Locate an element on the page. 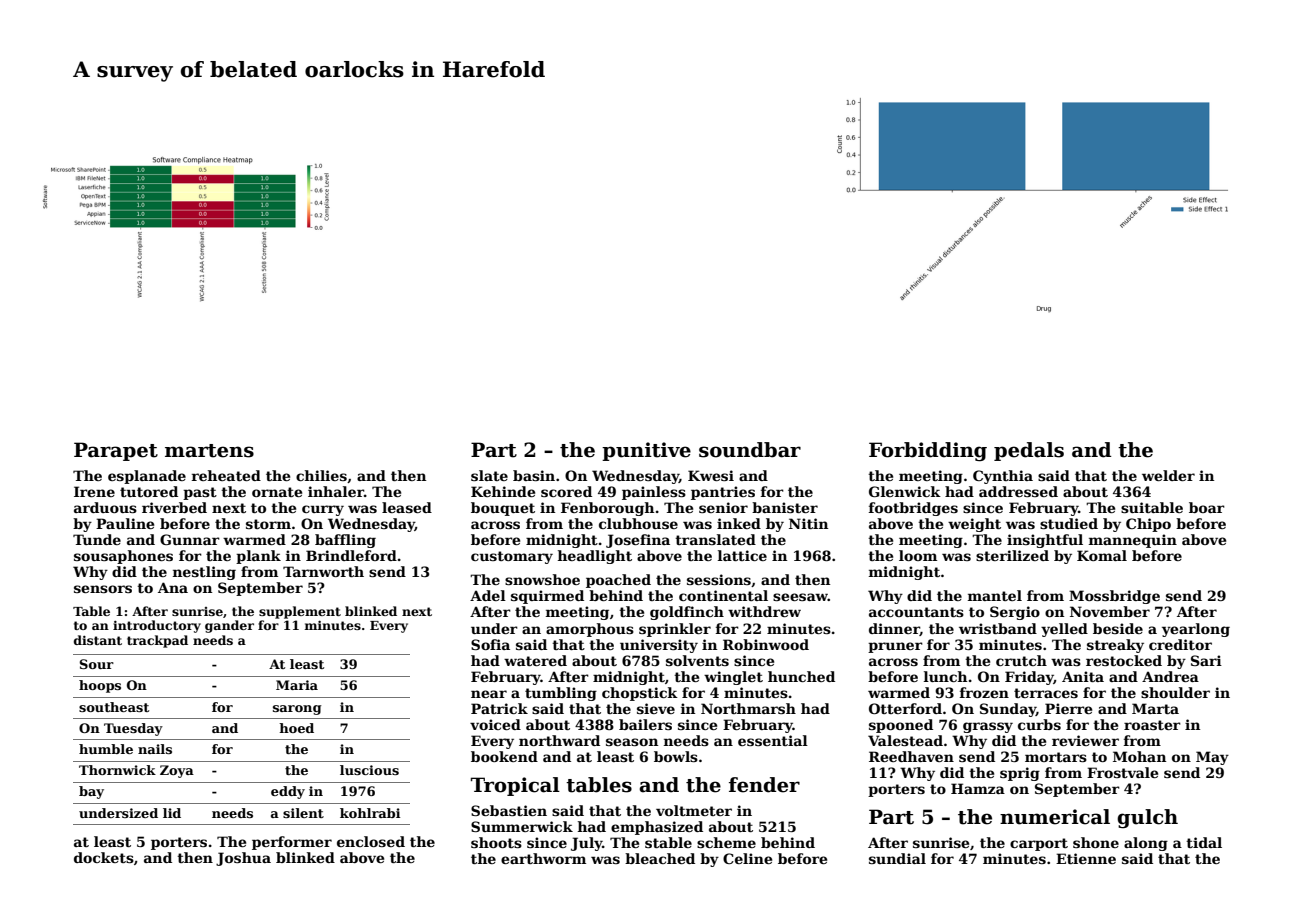 This document has height=924, width=1308. chilies is located at coordinates (321, 475).
